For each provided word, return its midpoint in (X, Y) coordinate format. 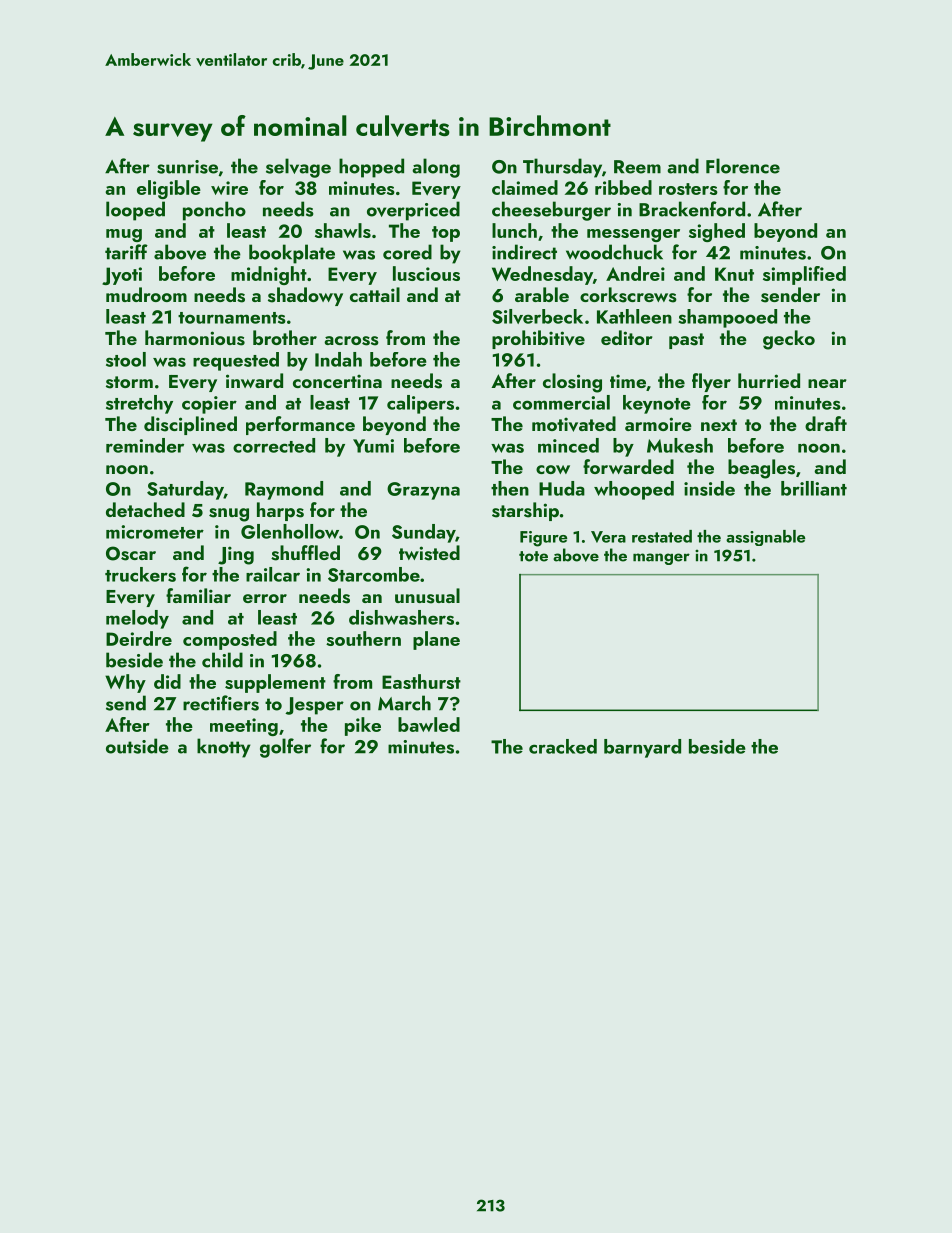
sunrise (187, 167)
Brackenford (692, 209)
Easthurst (421, 681)
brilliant (814, 488)
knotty (224, 748)
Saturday (185, 490)
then (510, 488)
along (436, 168)
